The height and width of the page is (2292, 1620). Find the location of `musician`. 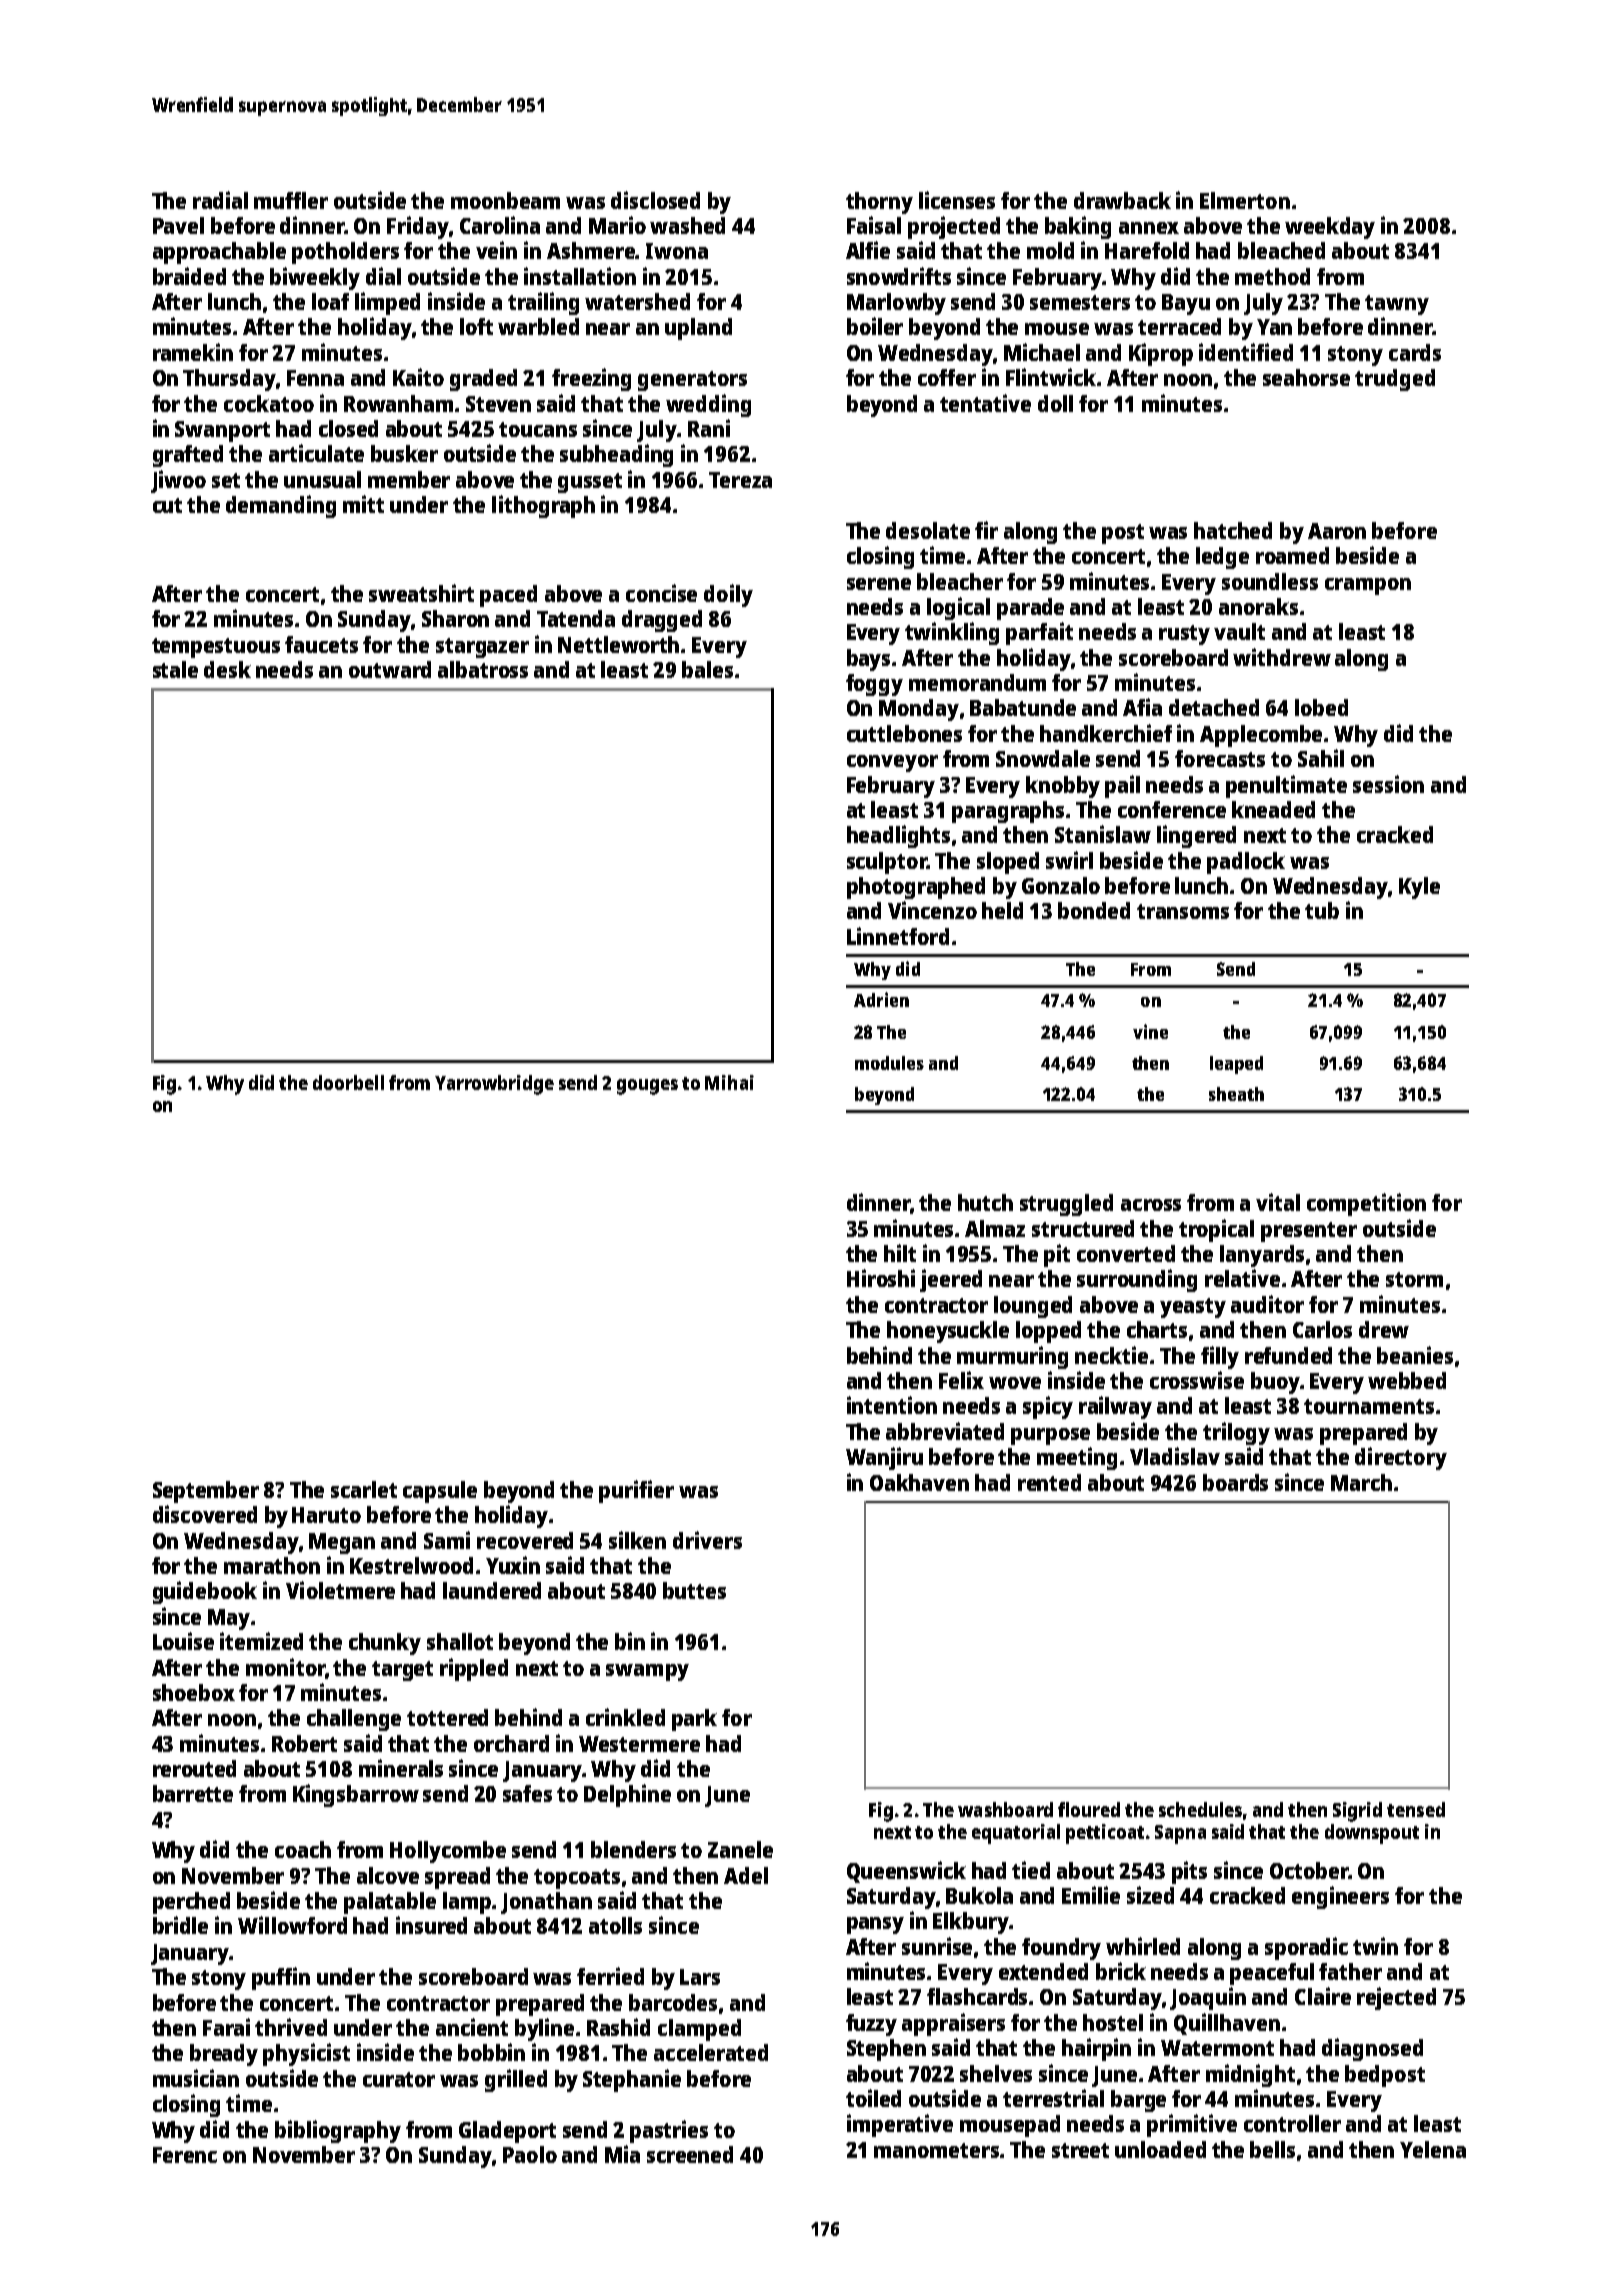

musician is located at coordinates (196, 2078).
